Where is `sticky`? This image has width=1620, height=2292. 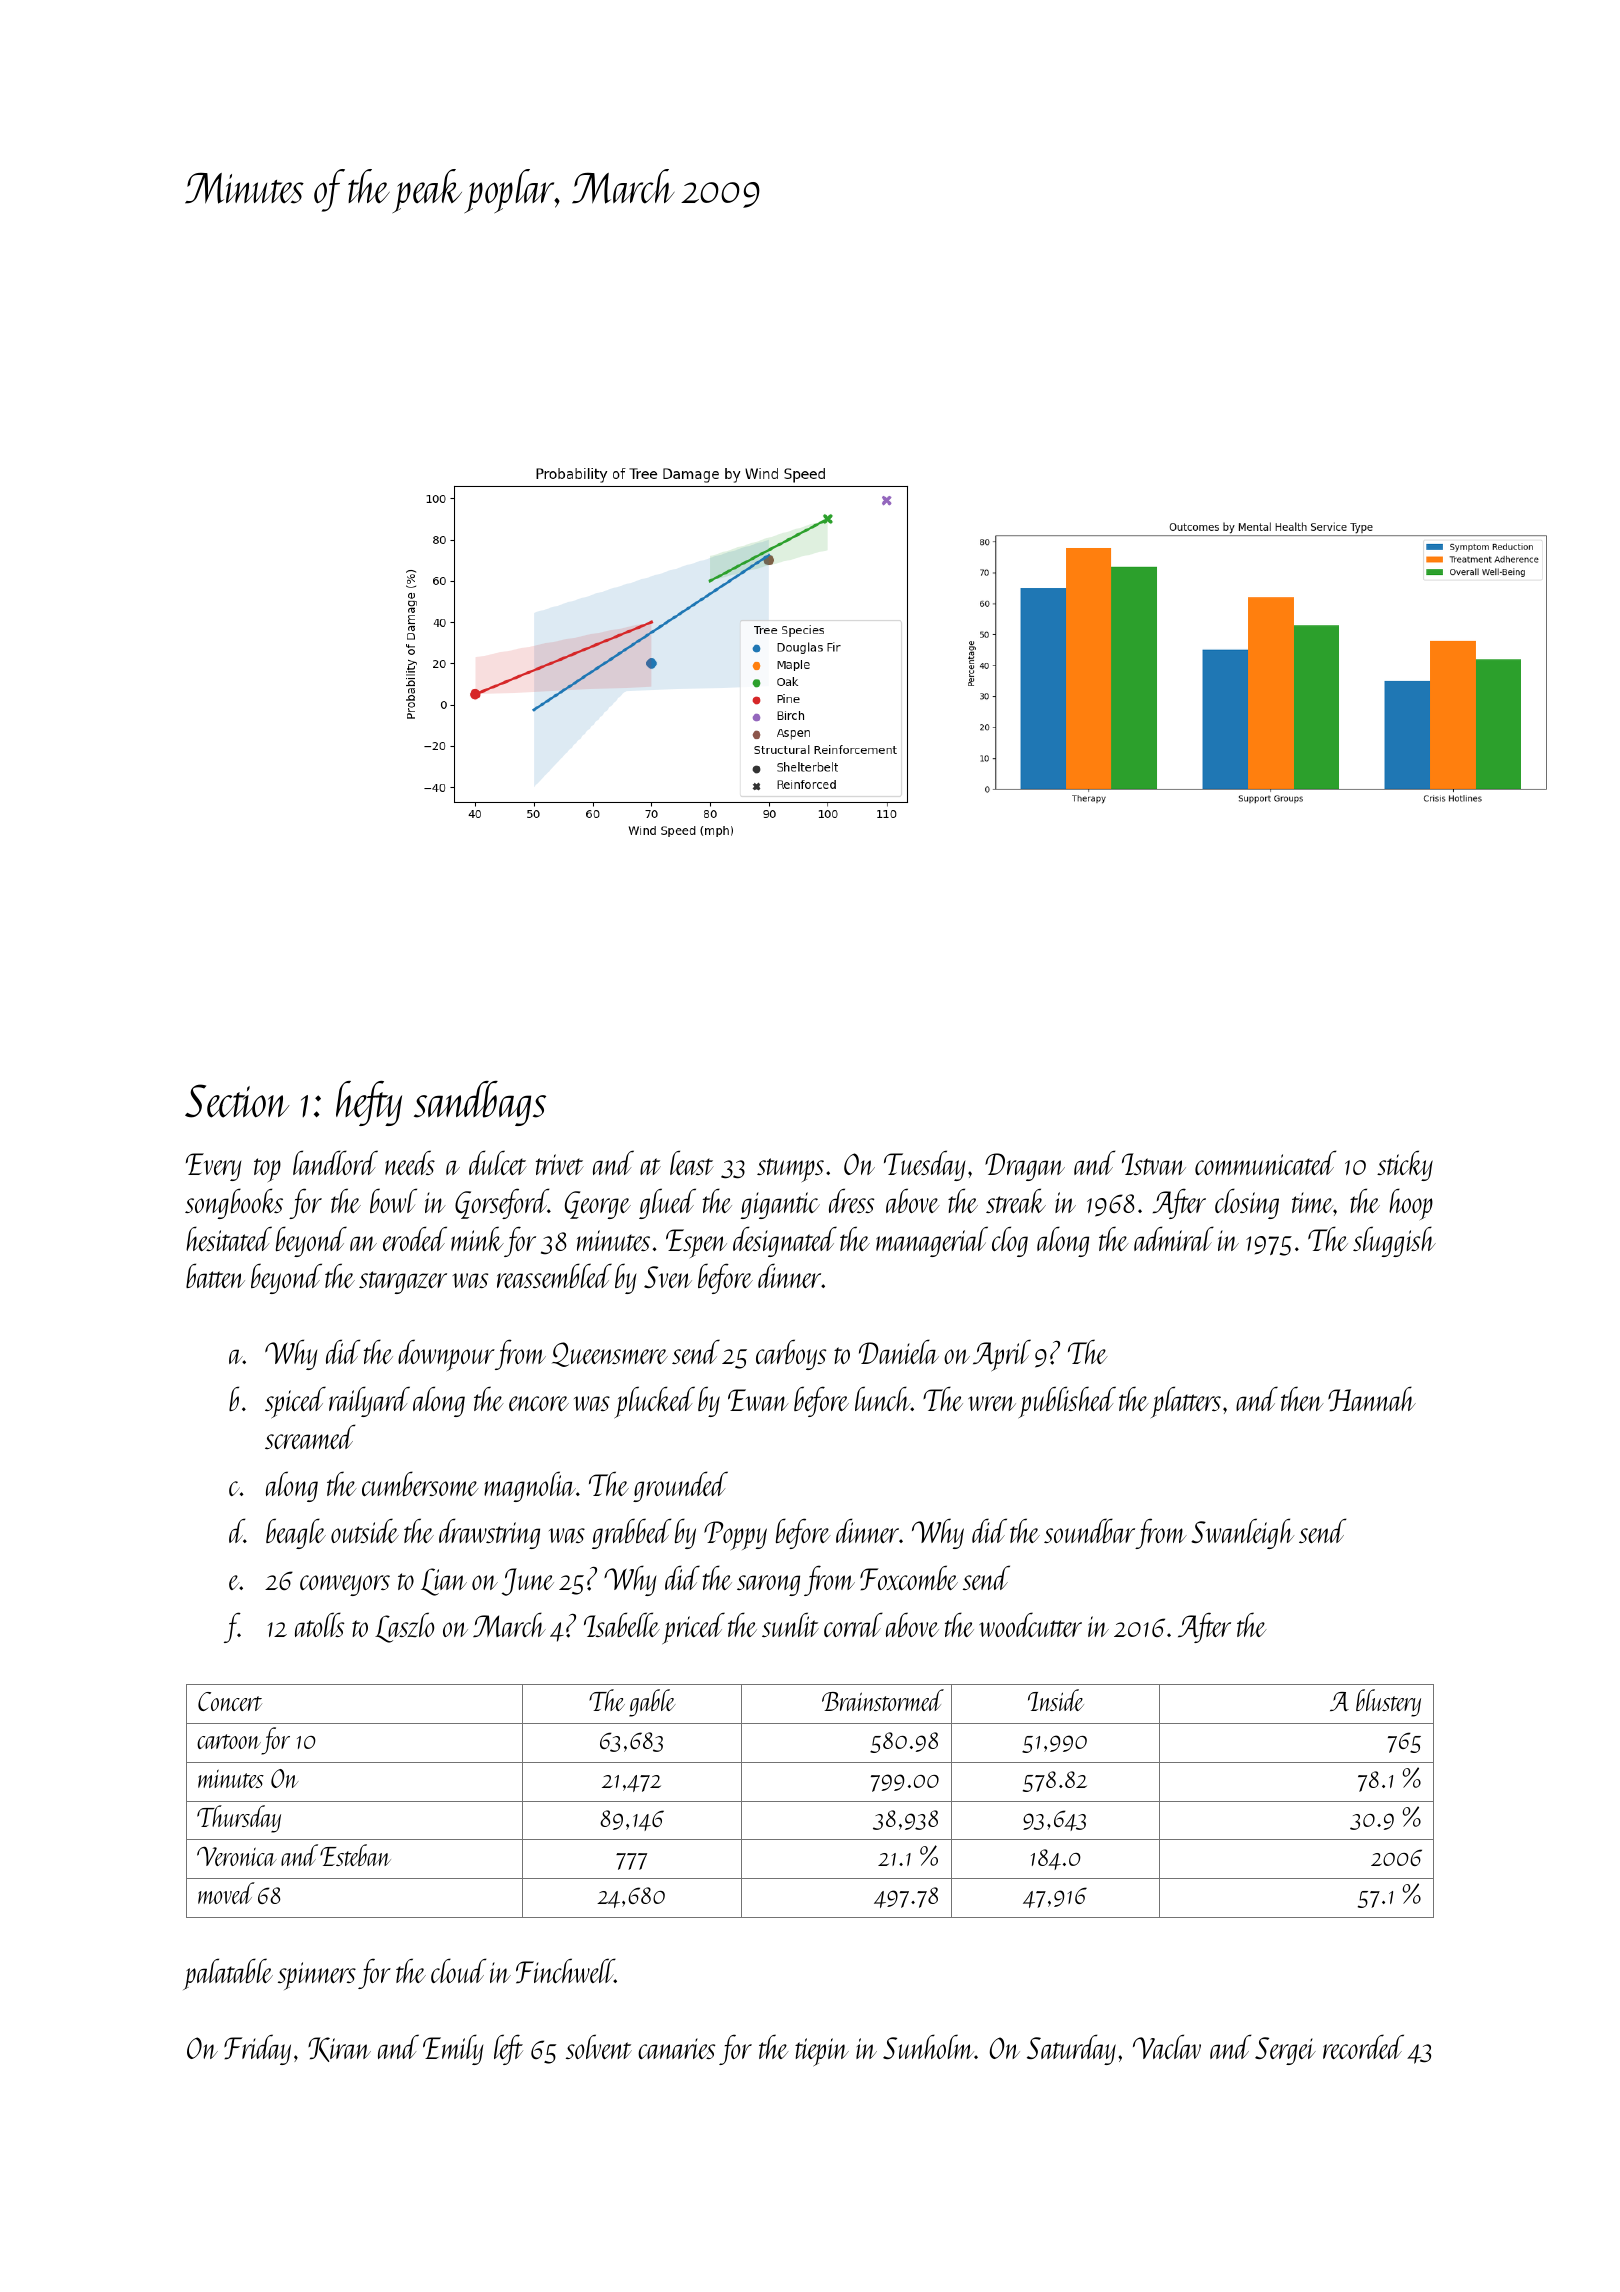
sticky is located at coordinates (1405, 1165).
